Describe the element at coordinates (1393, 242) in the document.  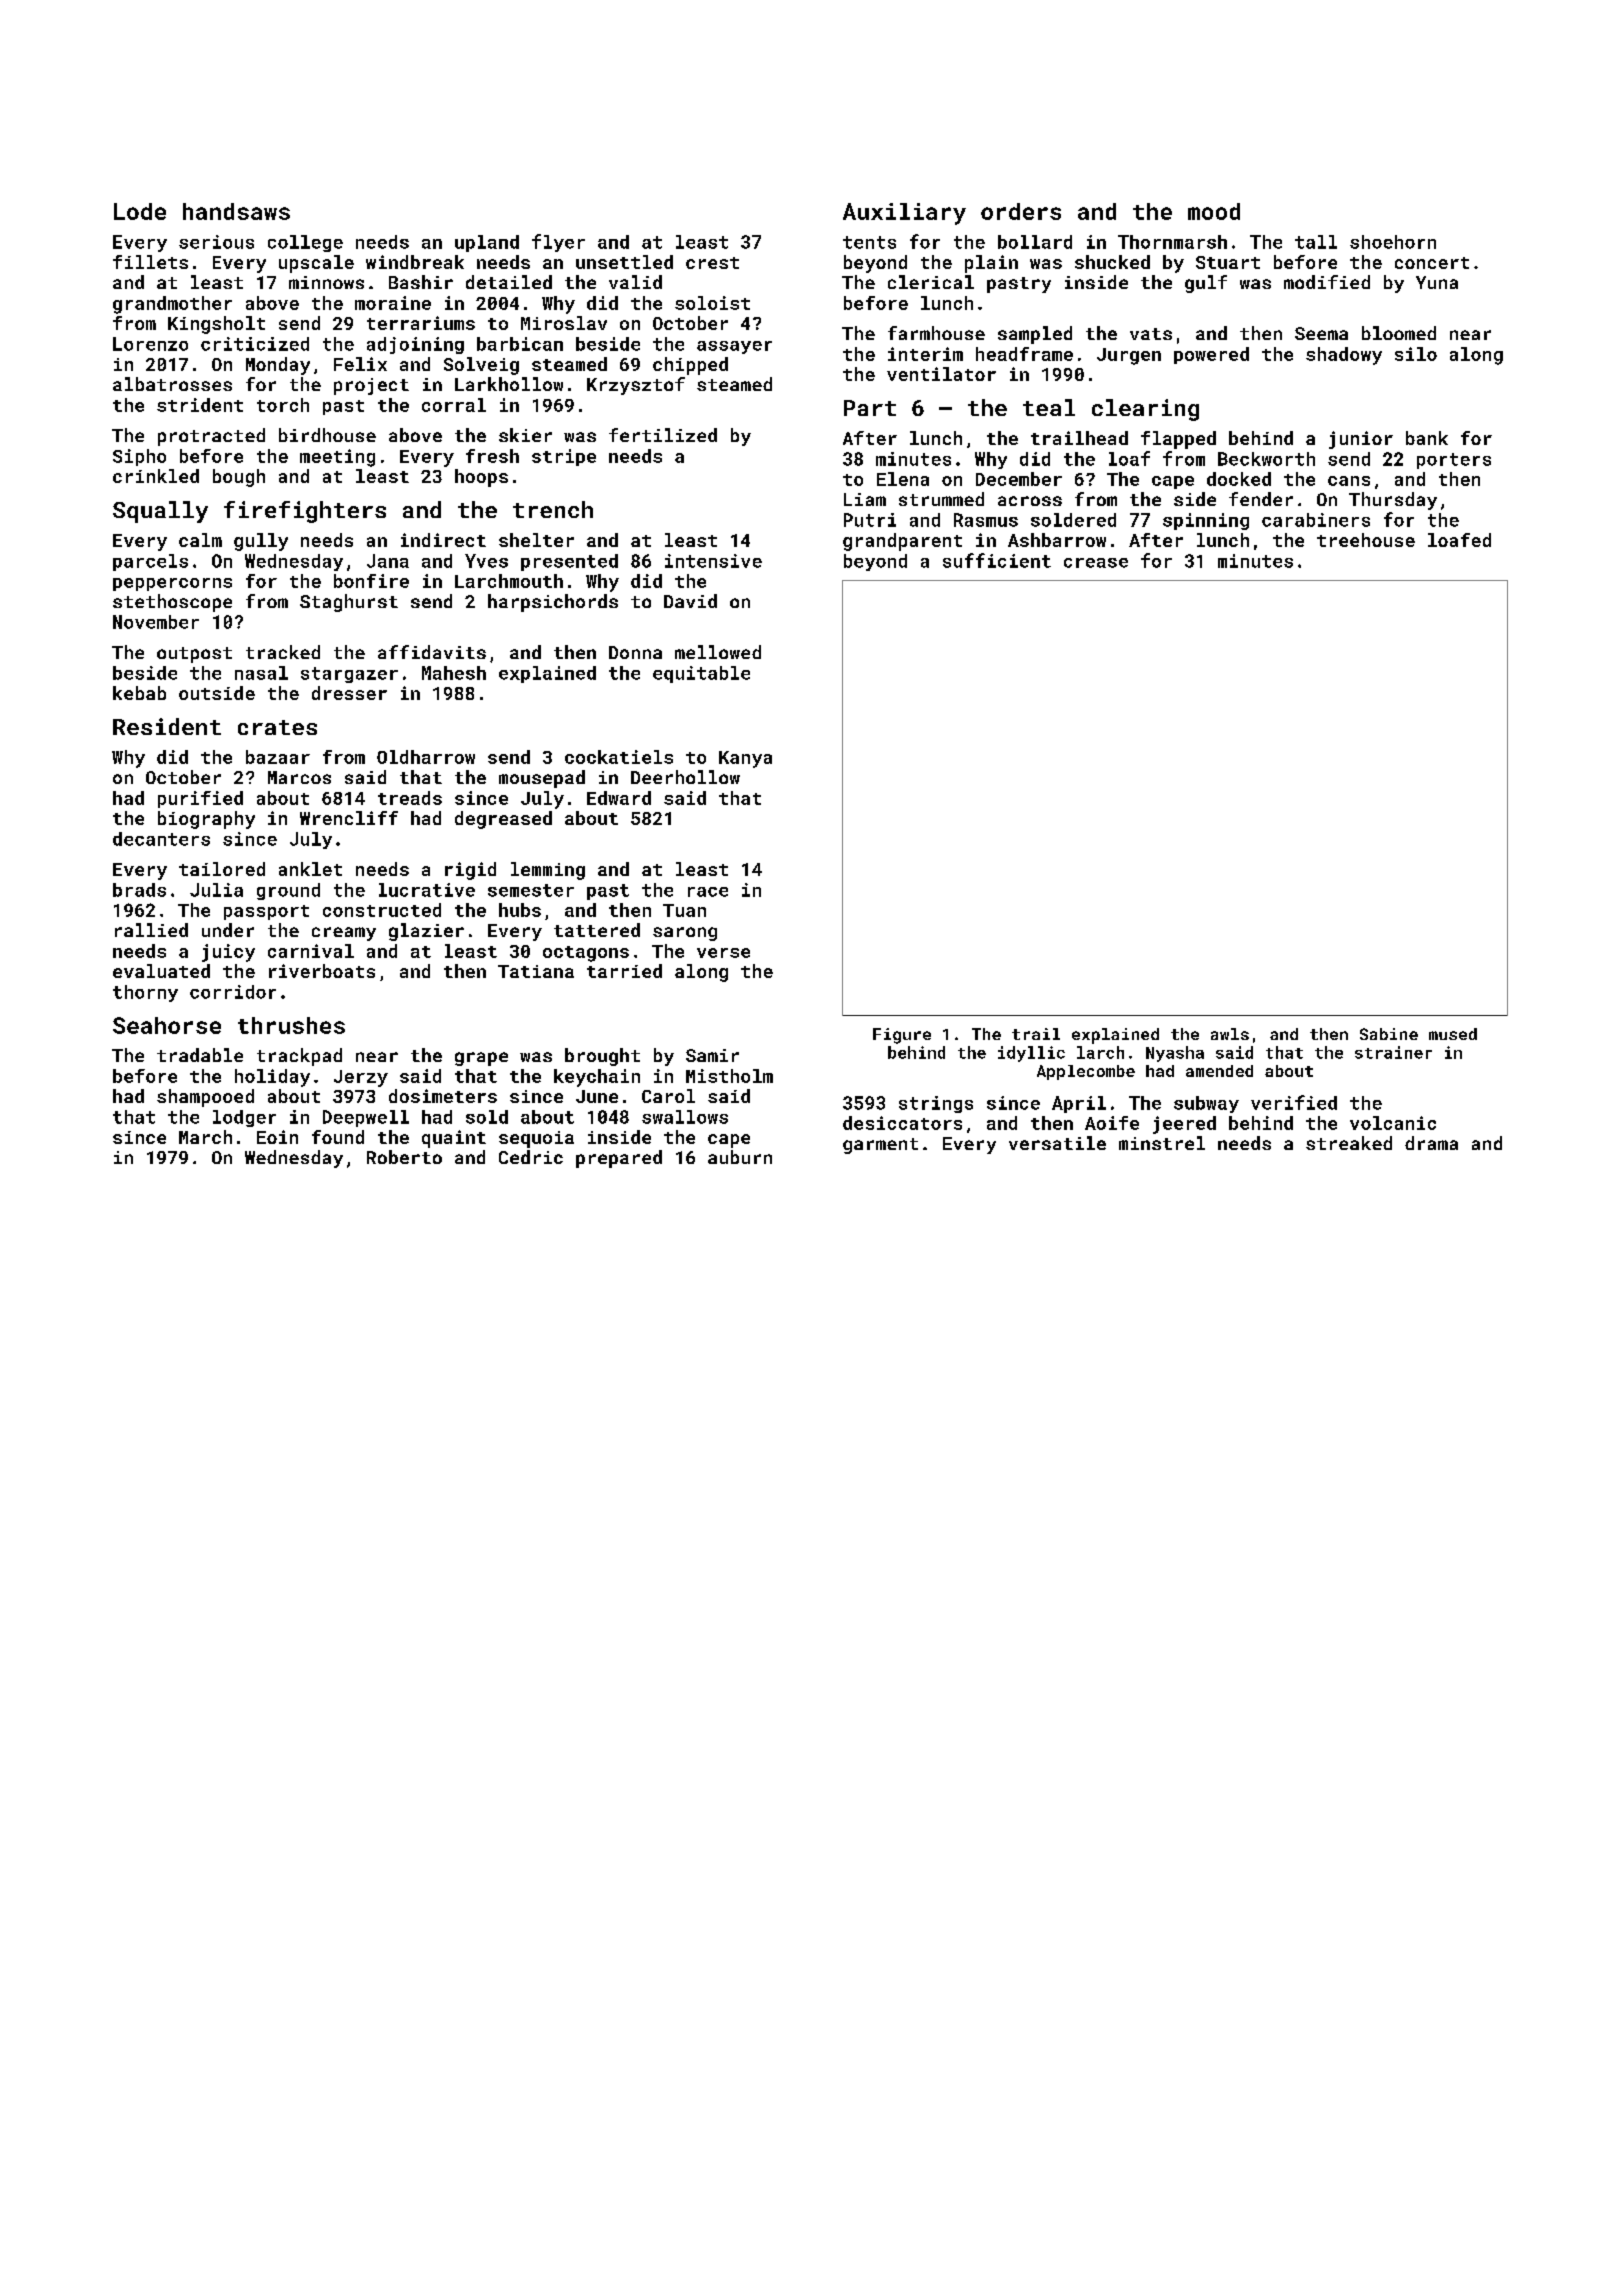
I see `shoehorn` at that location.
